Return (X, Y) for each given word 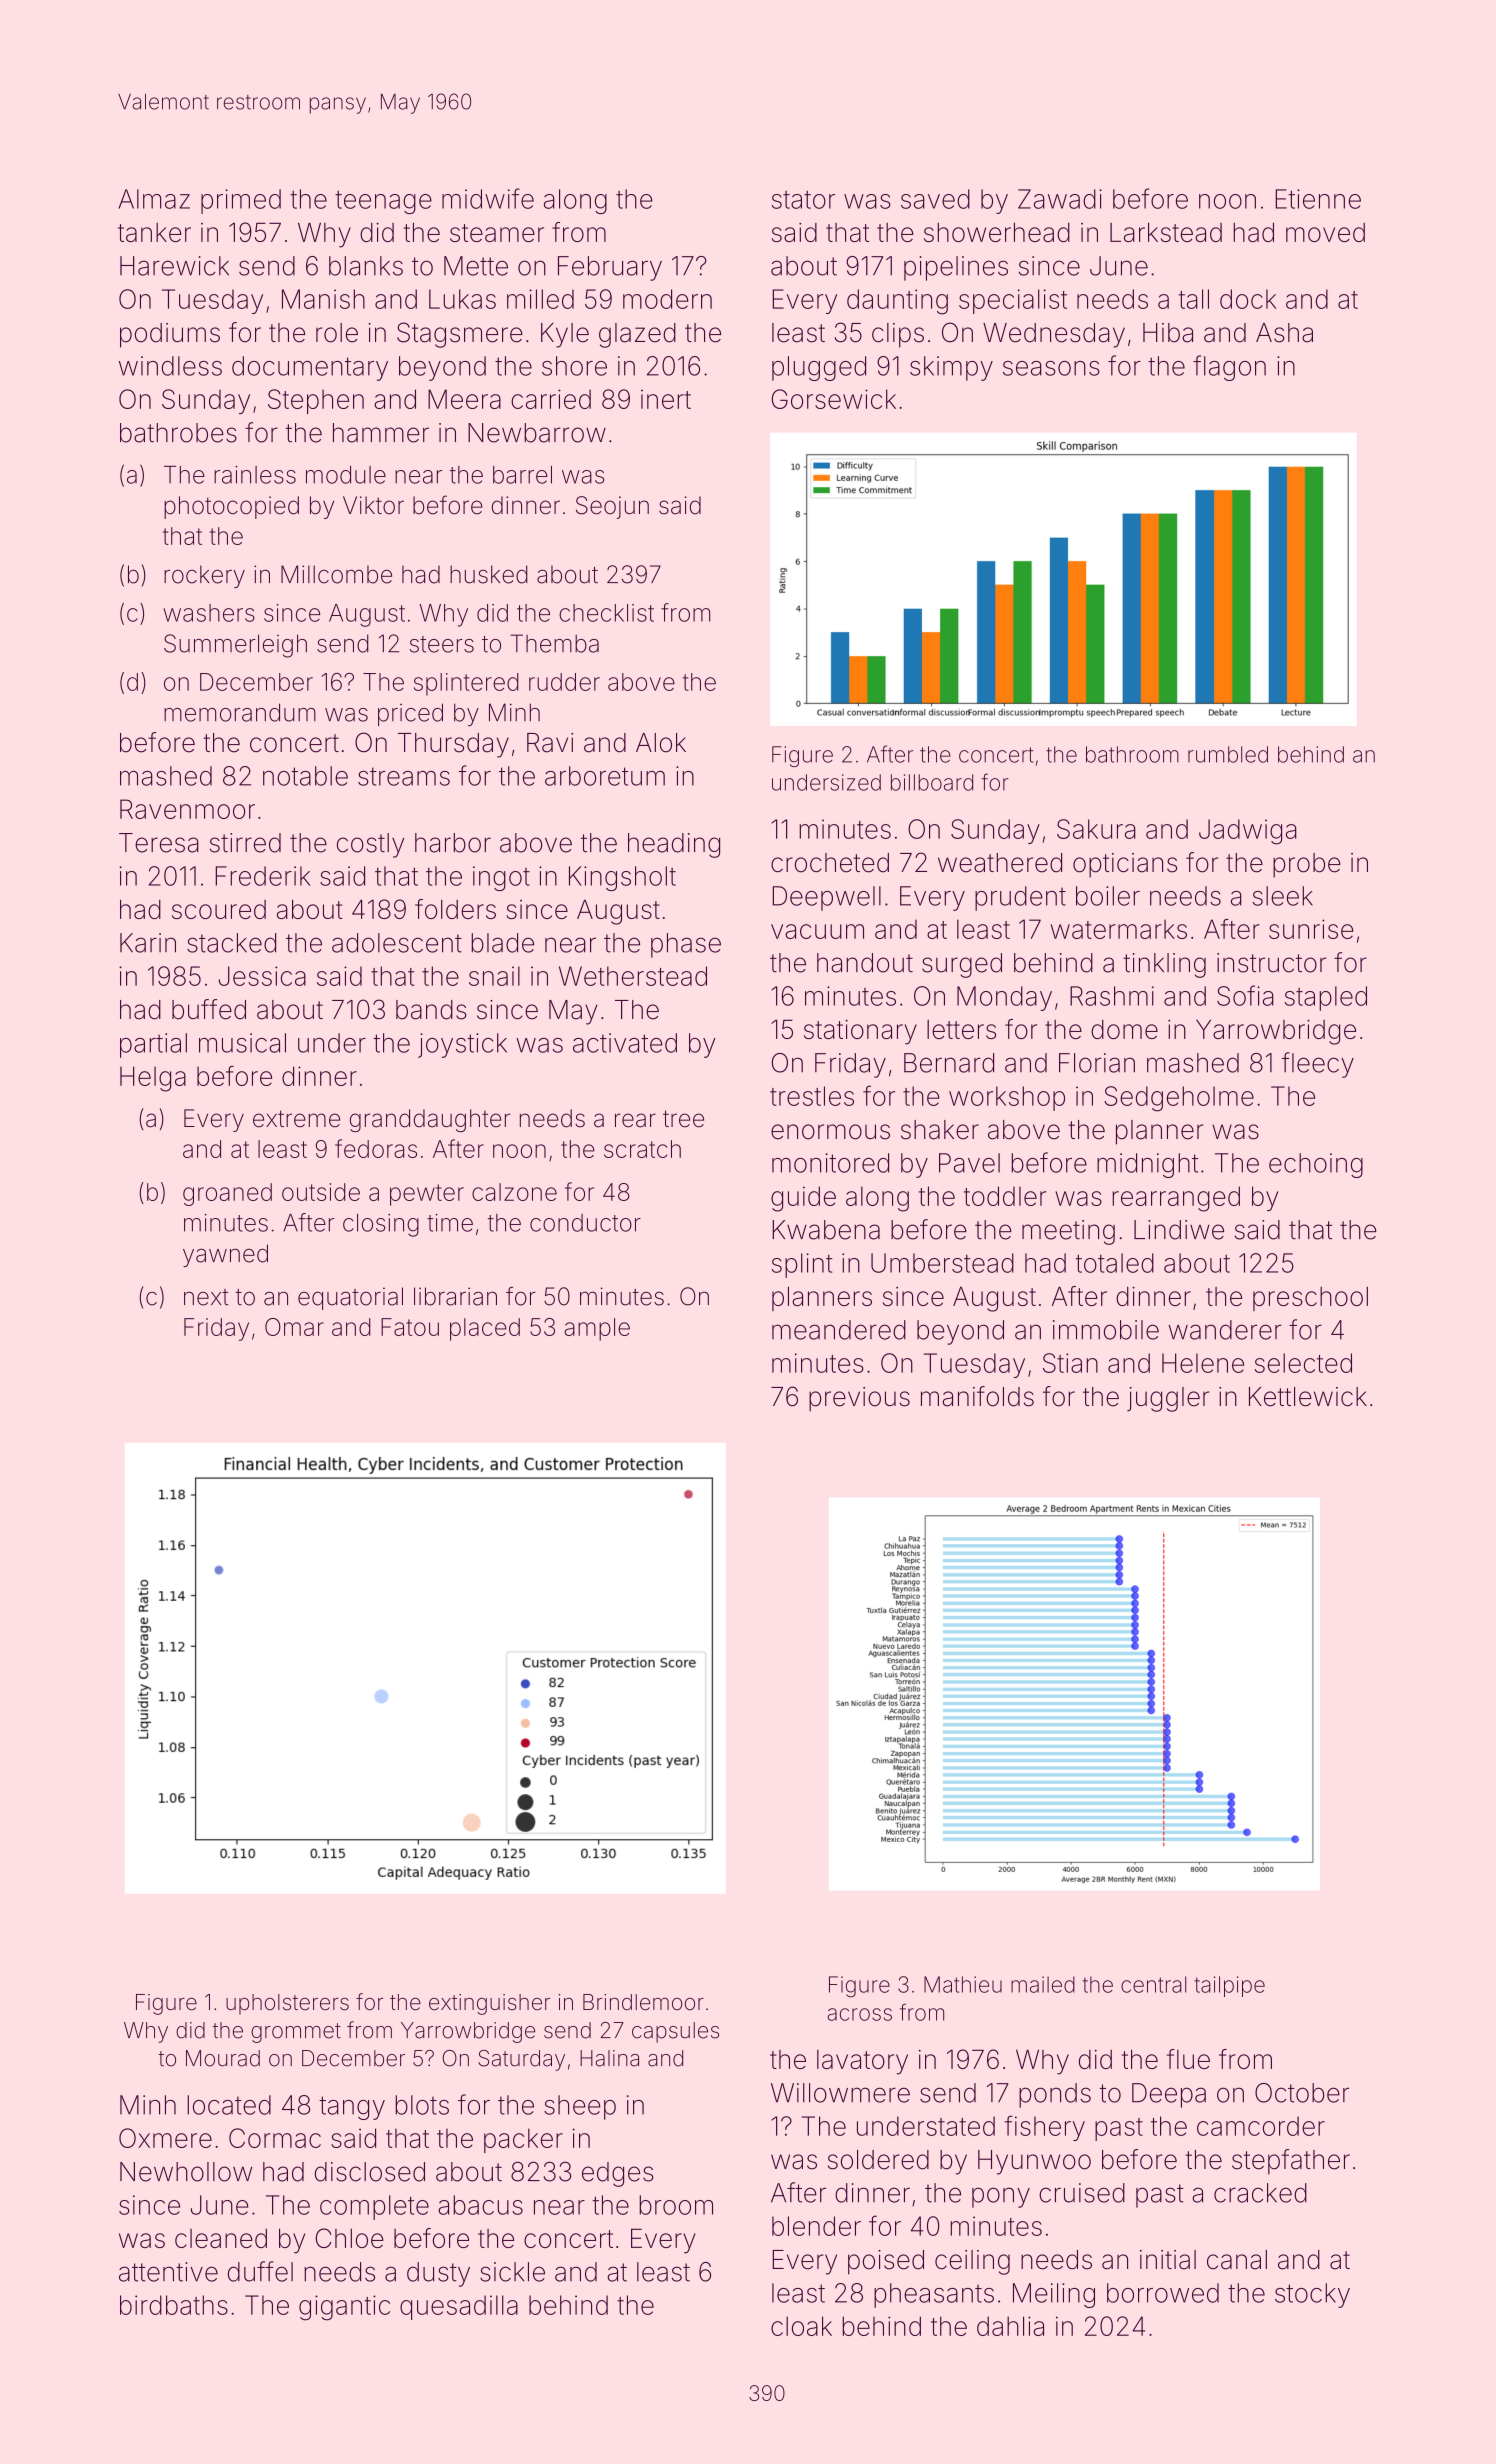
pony (1001, 2197)
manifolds (977, 1396)
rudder (564, 682)
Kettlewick (1308, 1397)
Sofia (1245, 995)
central (1153, 1984)
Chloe (350, 2238)
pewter (427, 1195)
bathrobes (178, 433)
